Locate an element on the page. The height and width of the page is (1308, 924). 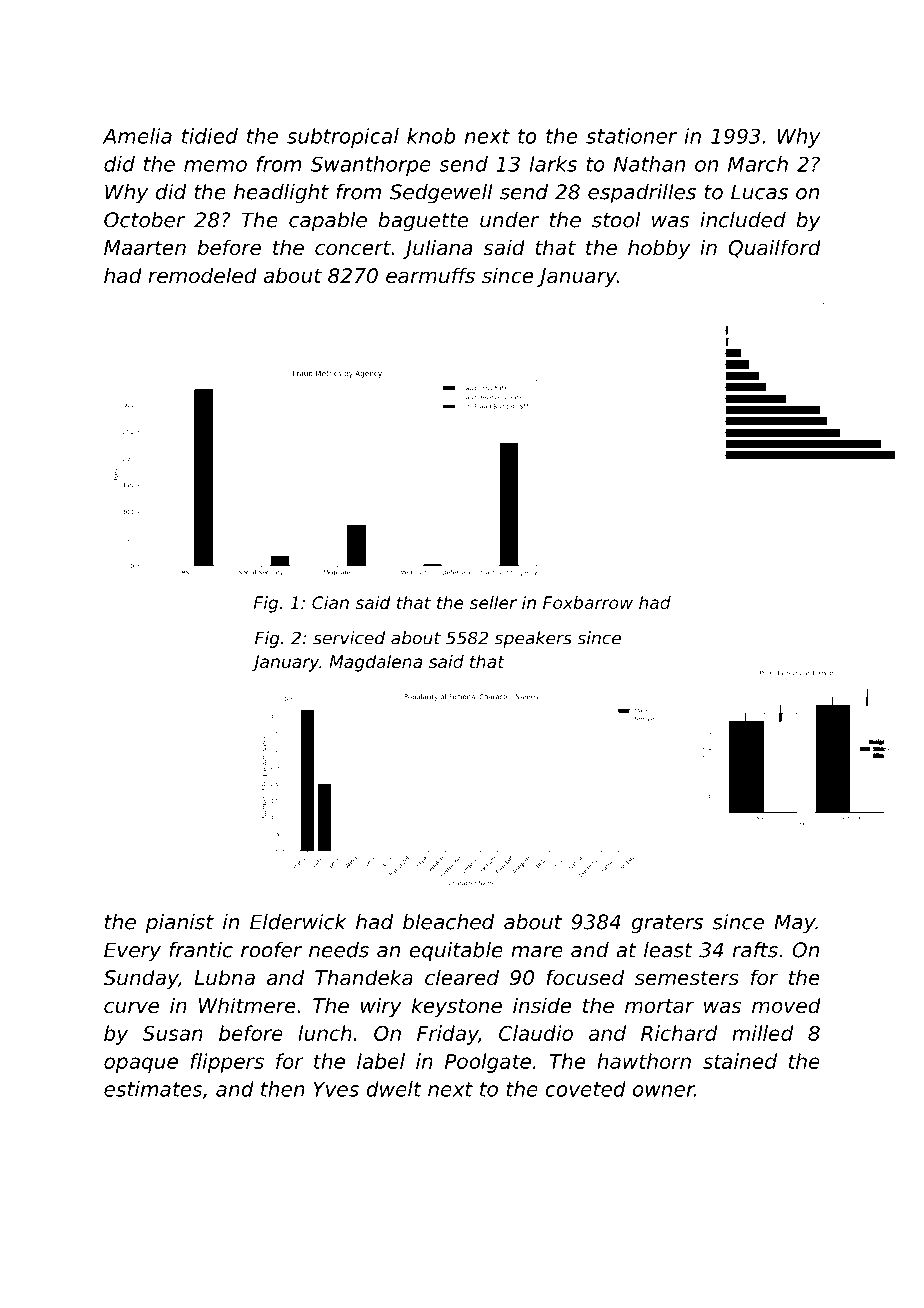
serviced is located at coordinates (349, 638).
